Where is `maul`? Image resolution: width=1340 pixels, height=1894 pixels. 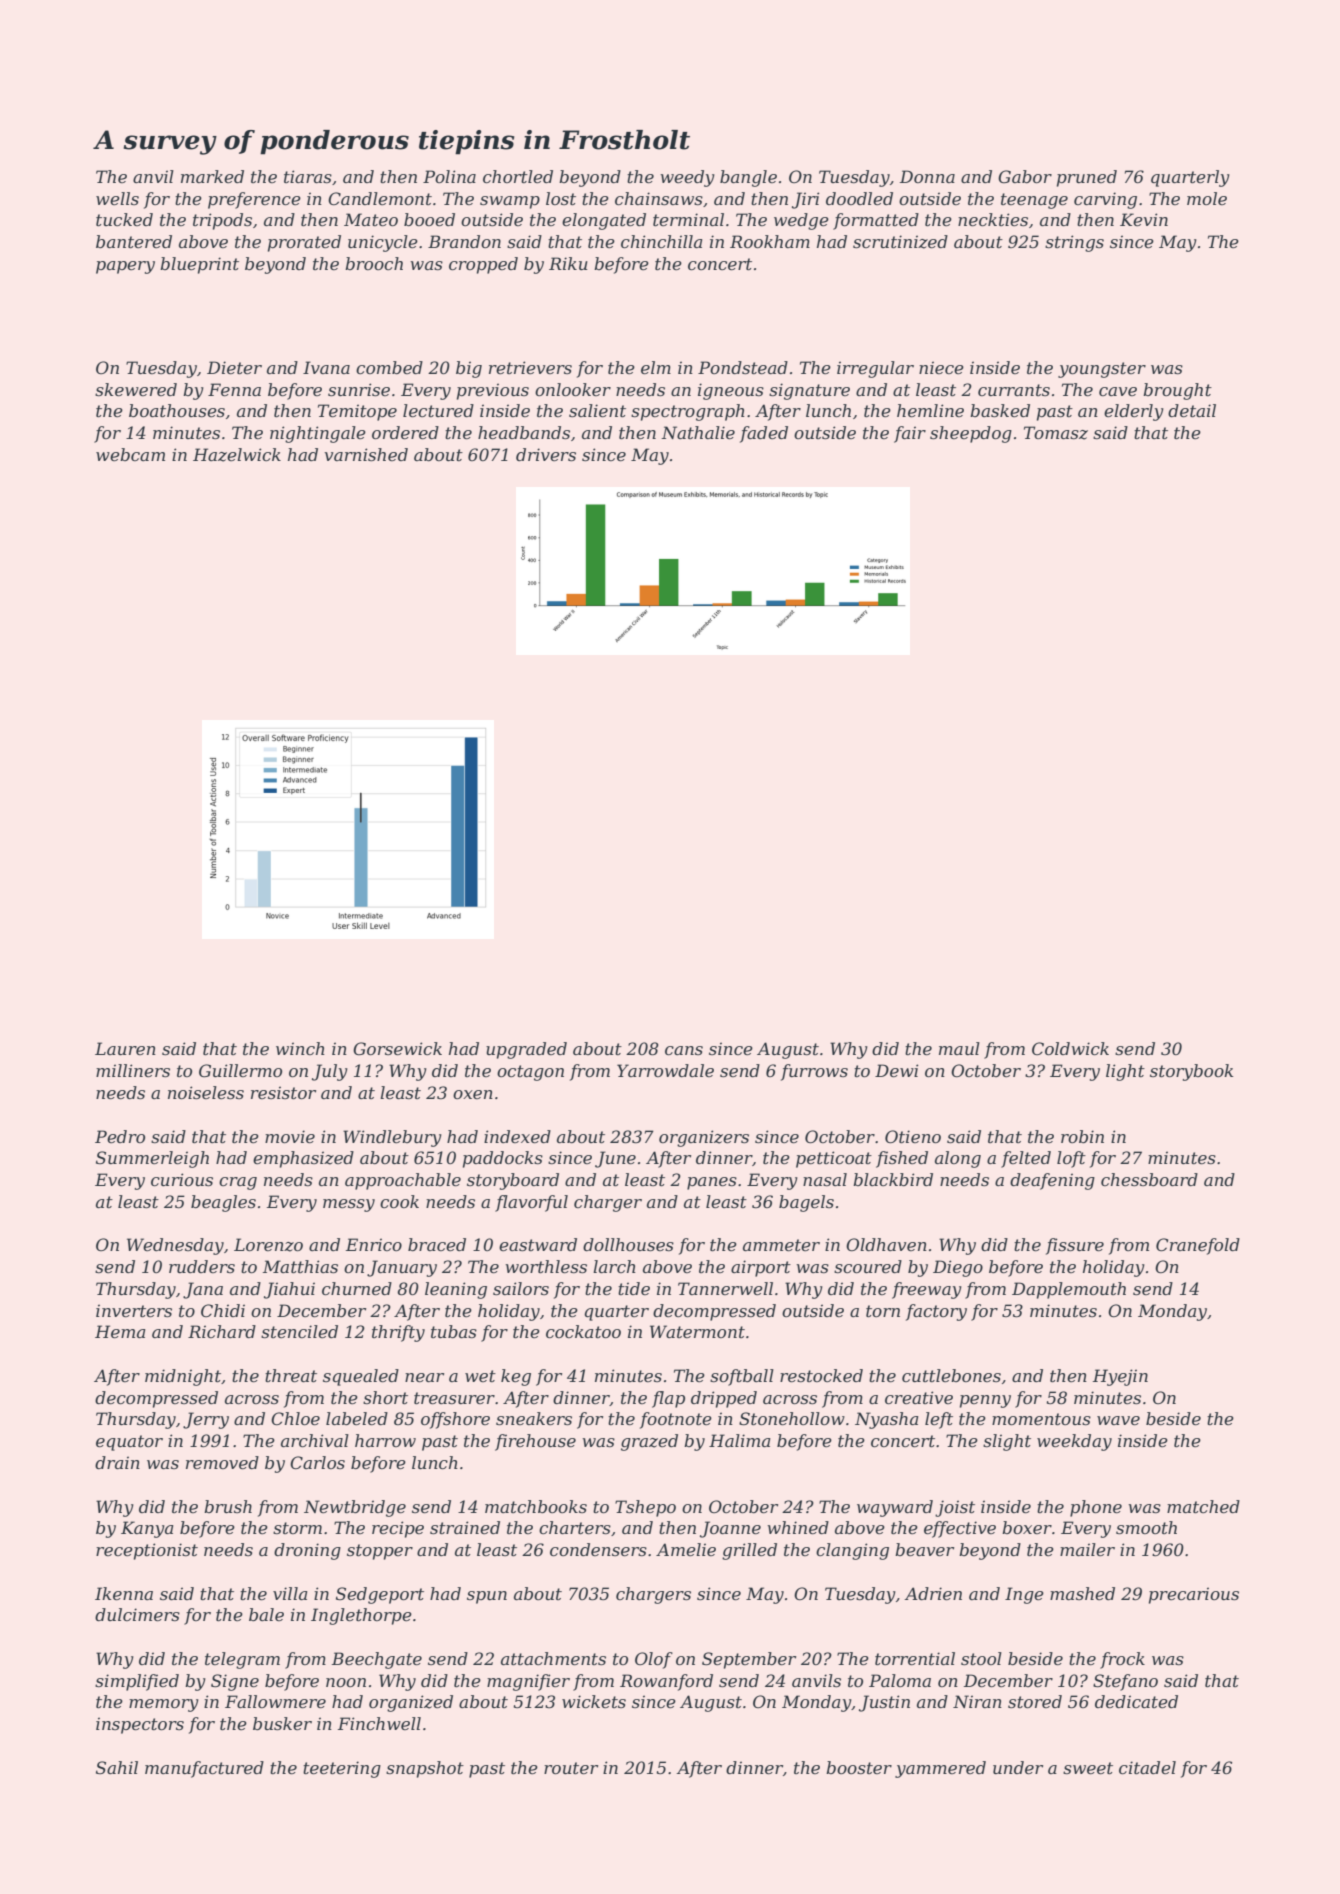 maul is located at coordinates (959, 1048).
